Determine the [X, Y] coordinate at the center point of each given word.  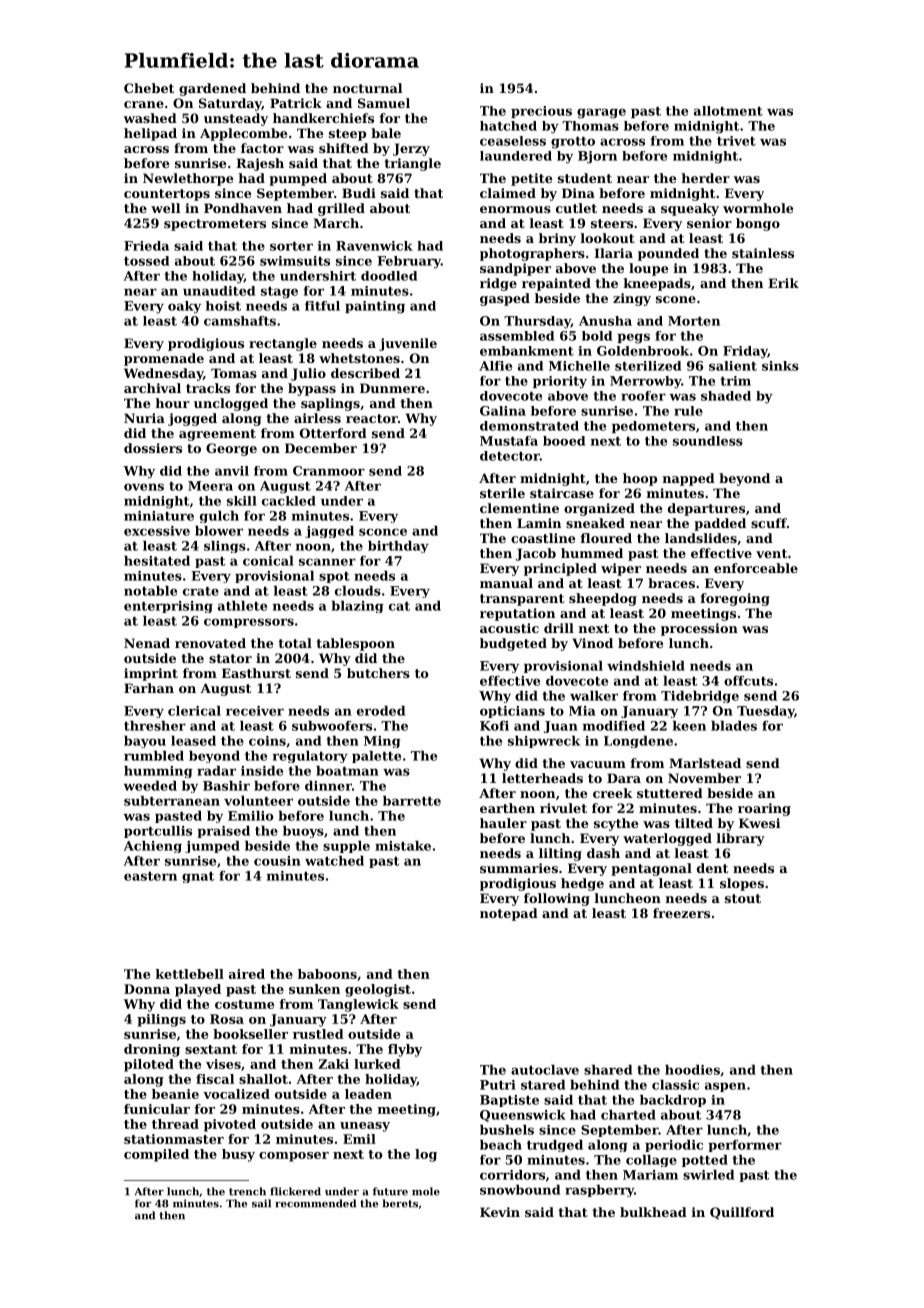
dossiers [153, 448]
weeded [150, 786]
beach [501, 1145]
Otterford [333, 433]
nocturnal [367, 88]
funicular [157, 1109]
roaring [764, 809]
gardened [212, 89]
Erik [783, 283]
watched [334, 861]
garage [601, 113]
